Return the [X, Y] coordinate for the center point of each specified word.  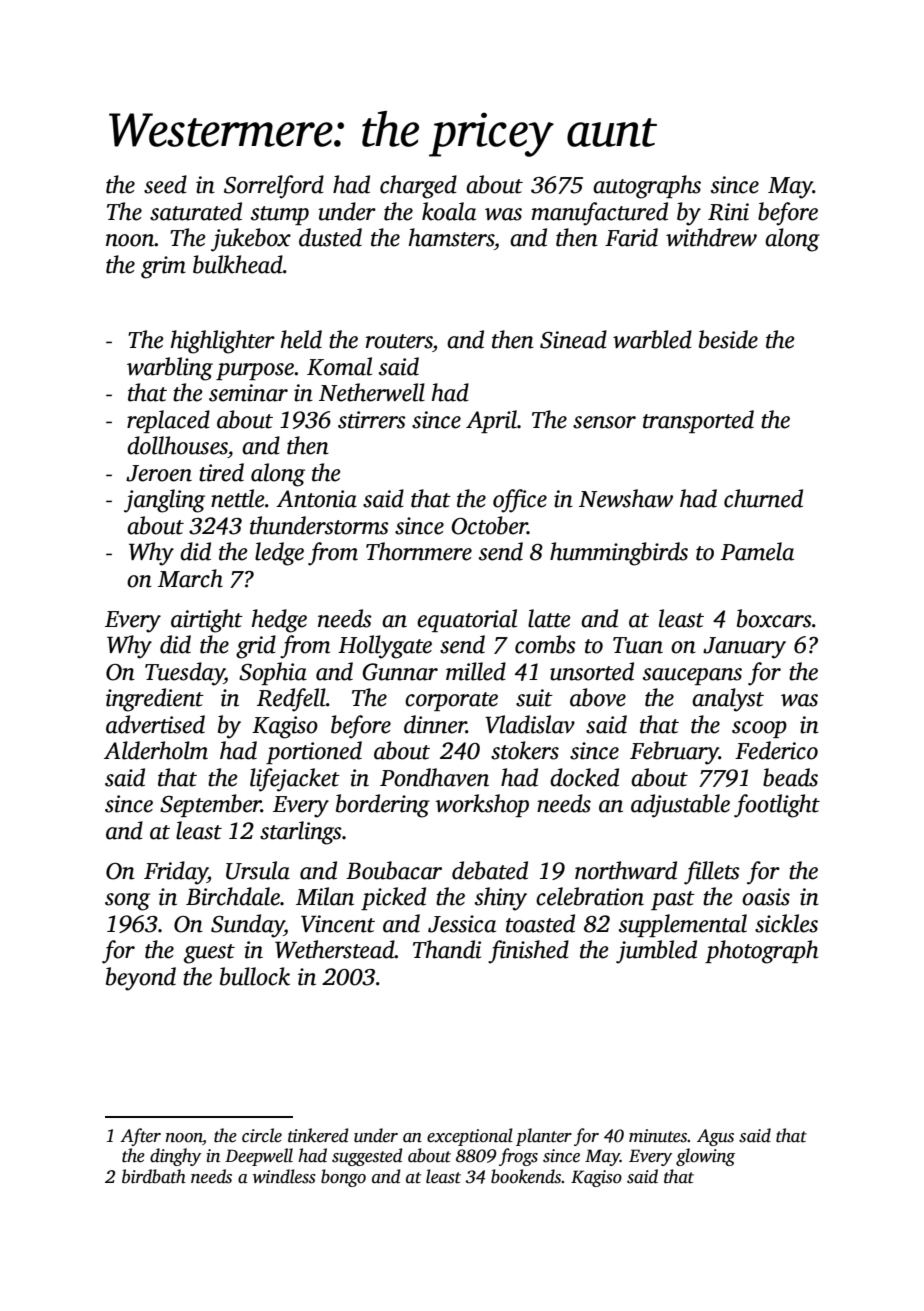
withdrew [711, 237]
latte [549, 618]
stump [280, 215]
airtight [207, 621]
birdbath [154, 1176]
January [744, 648]
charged [418, 187]
